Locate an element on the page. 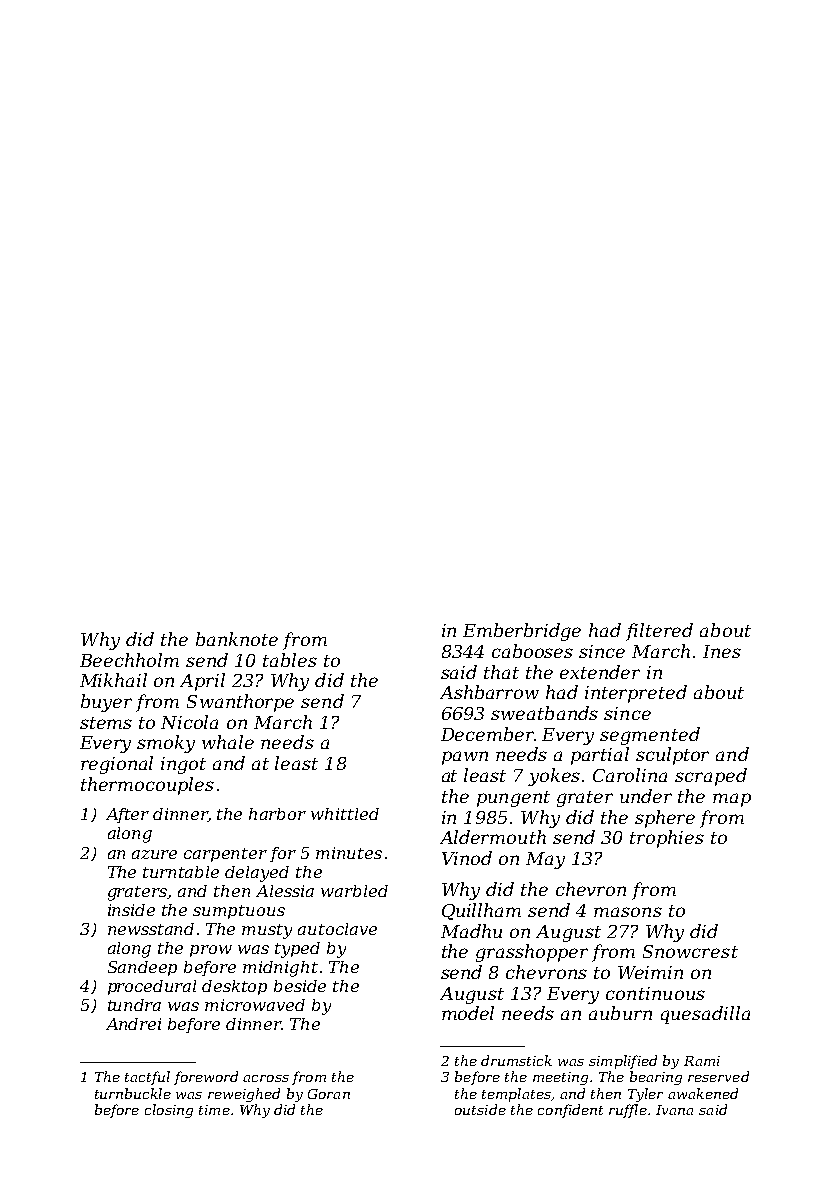  smoky is located at coordinates (166, 744).
